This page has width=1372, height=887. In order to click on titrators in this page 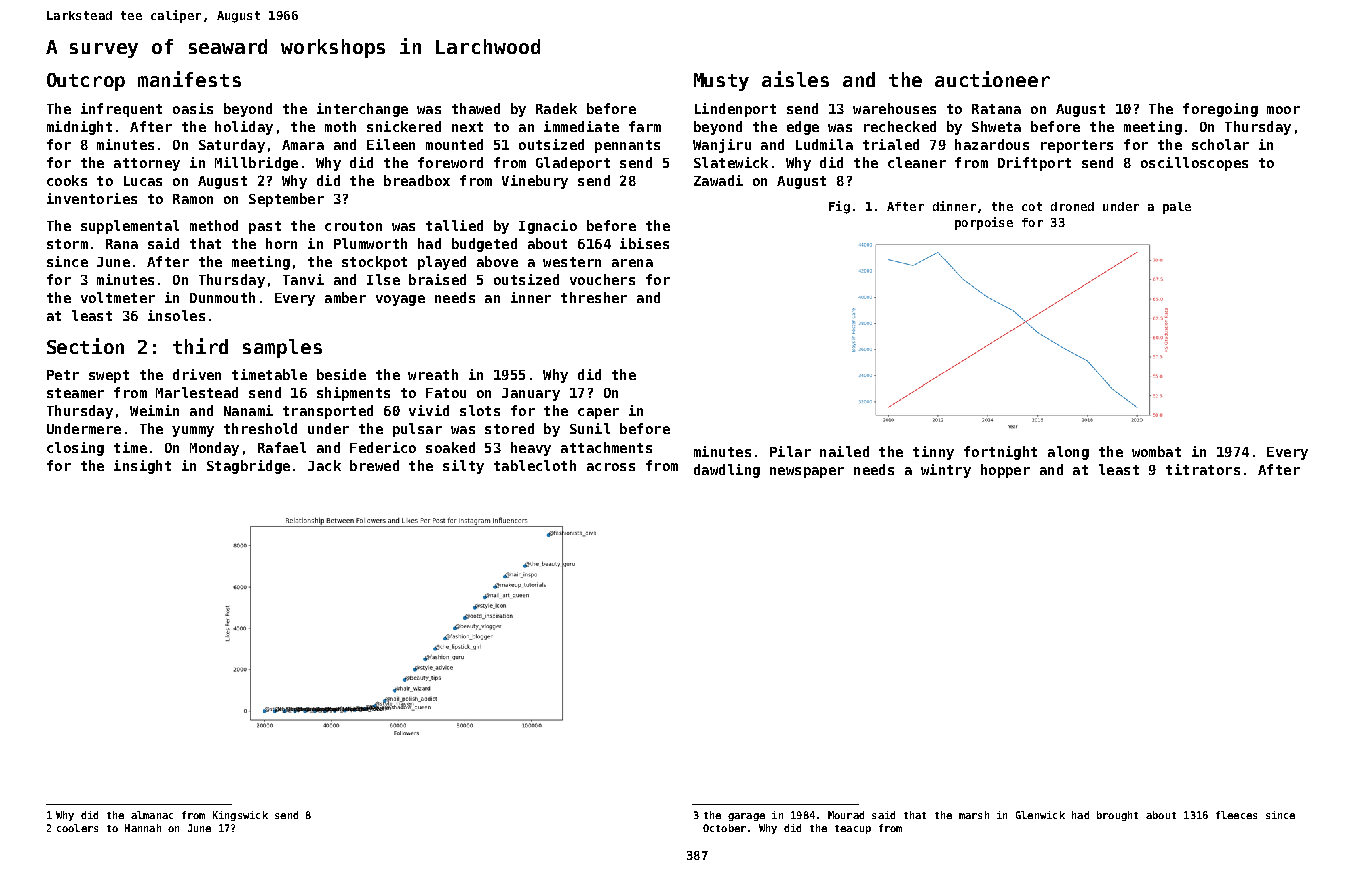, I will do `click(1203, 469)`.
